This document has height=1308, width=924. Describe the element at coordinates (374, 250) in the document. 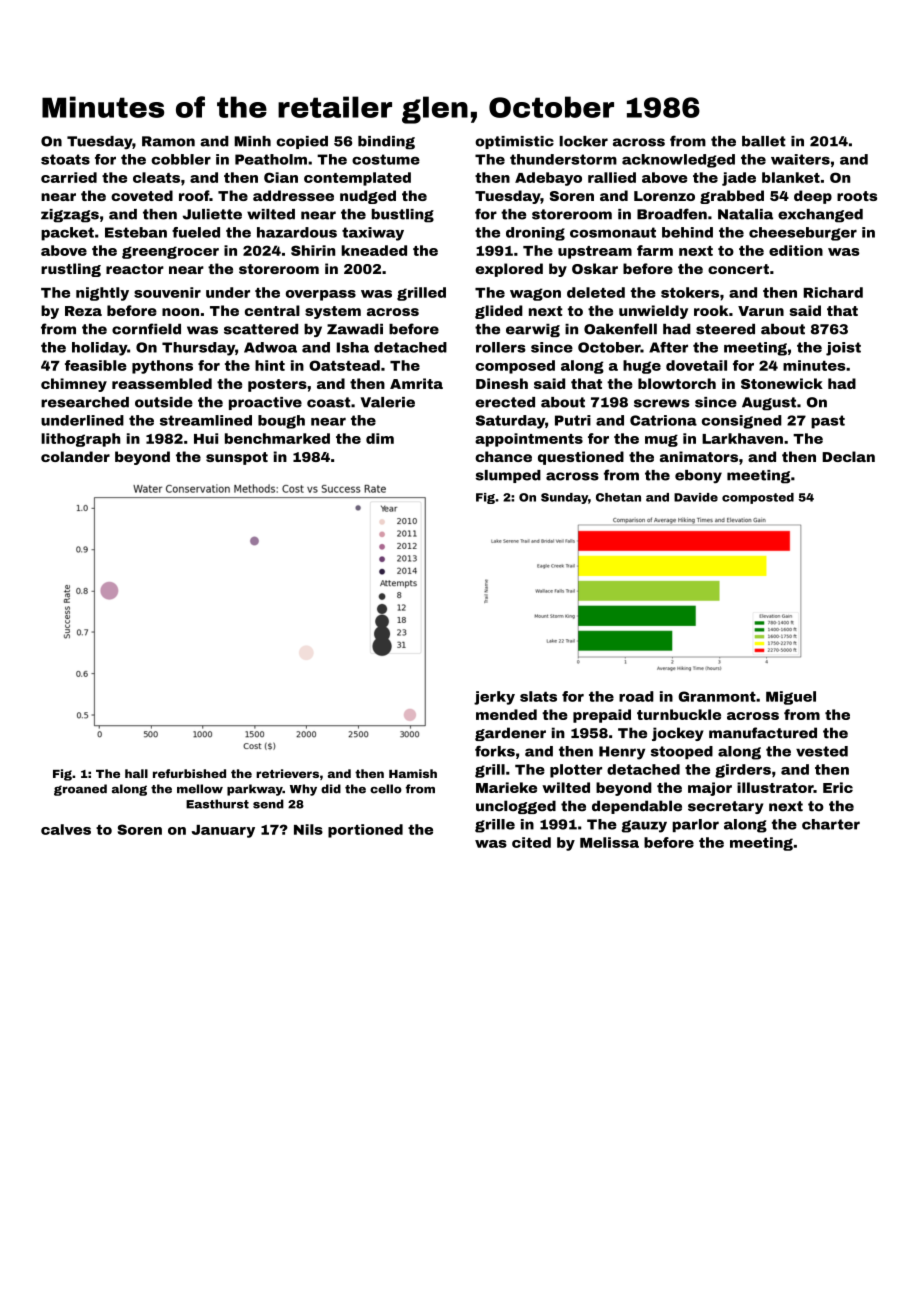

I see `kneaded` at that location.
